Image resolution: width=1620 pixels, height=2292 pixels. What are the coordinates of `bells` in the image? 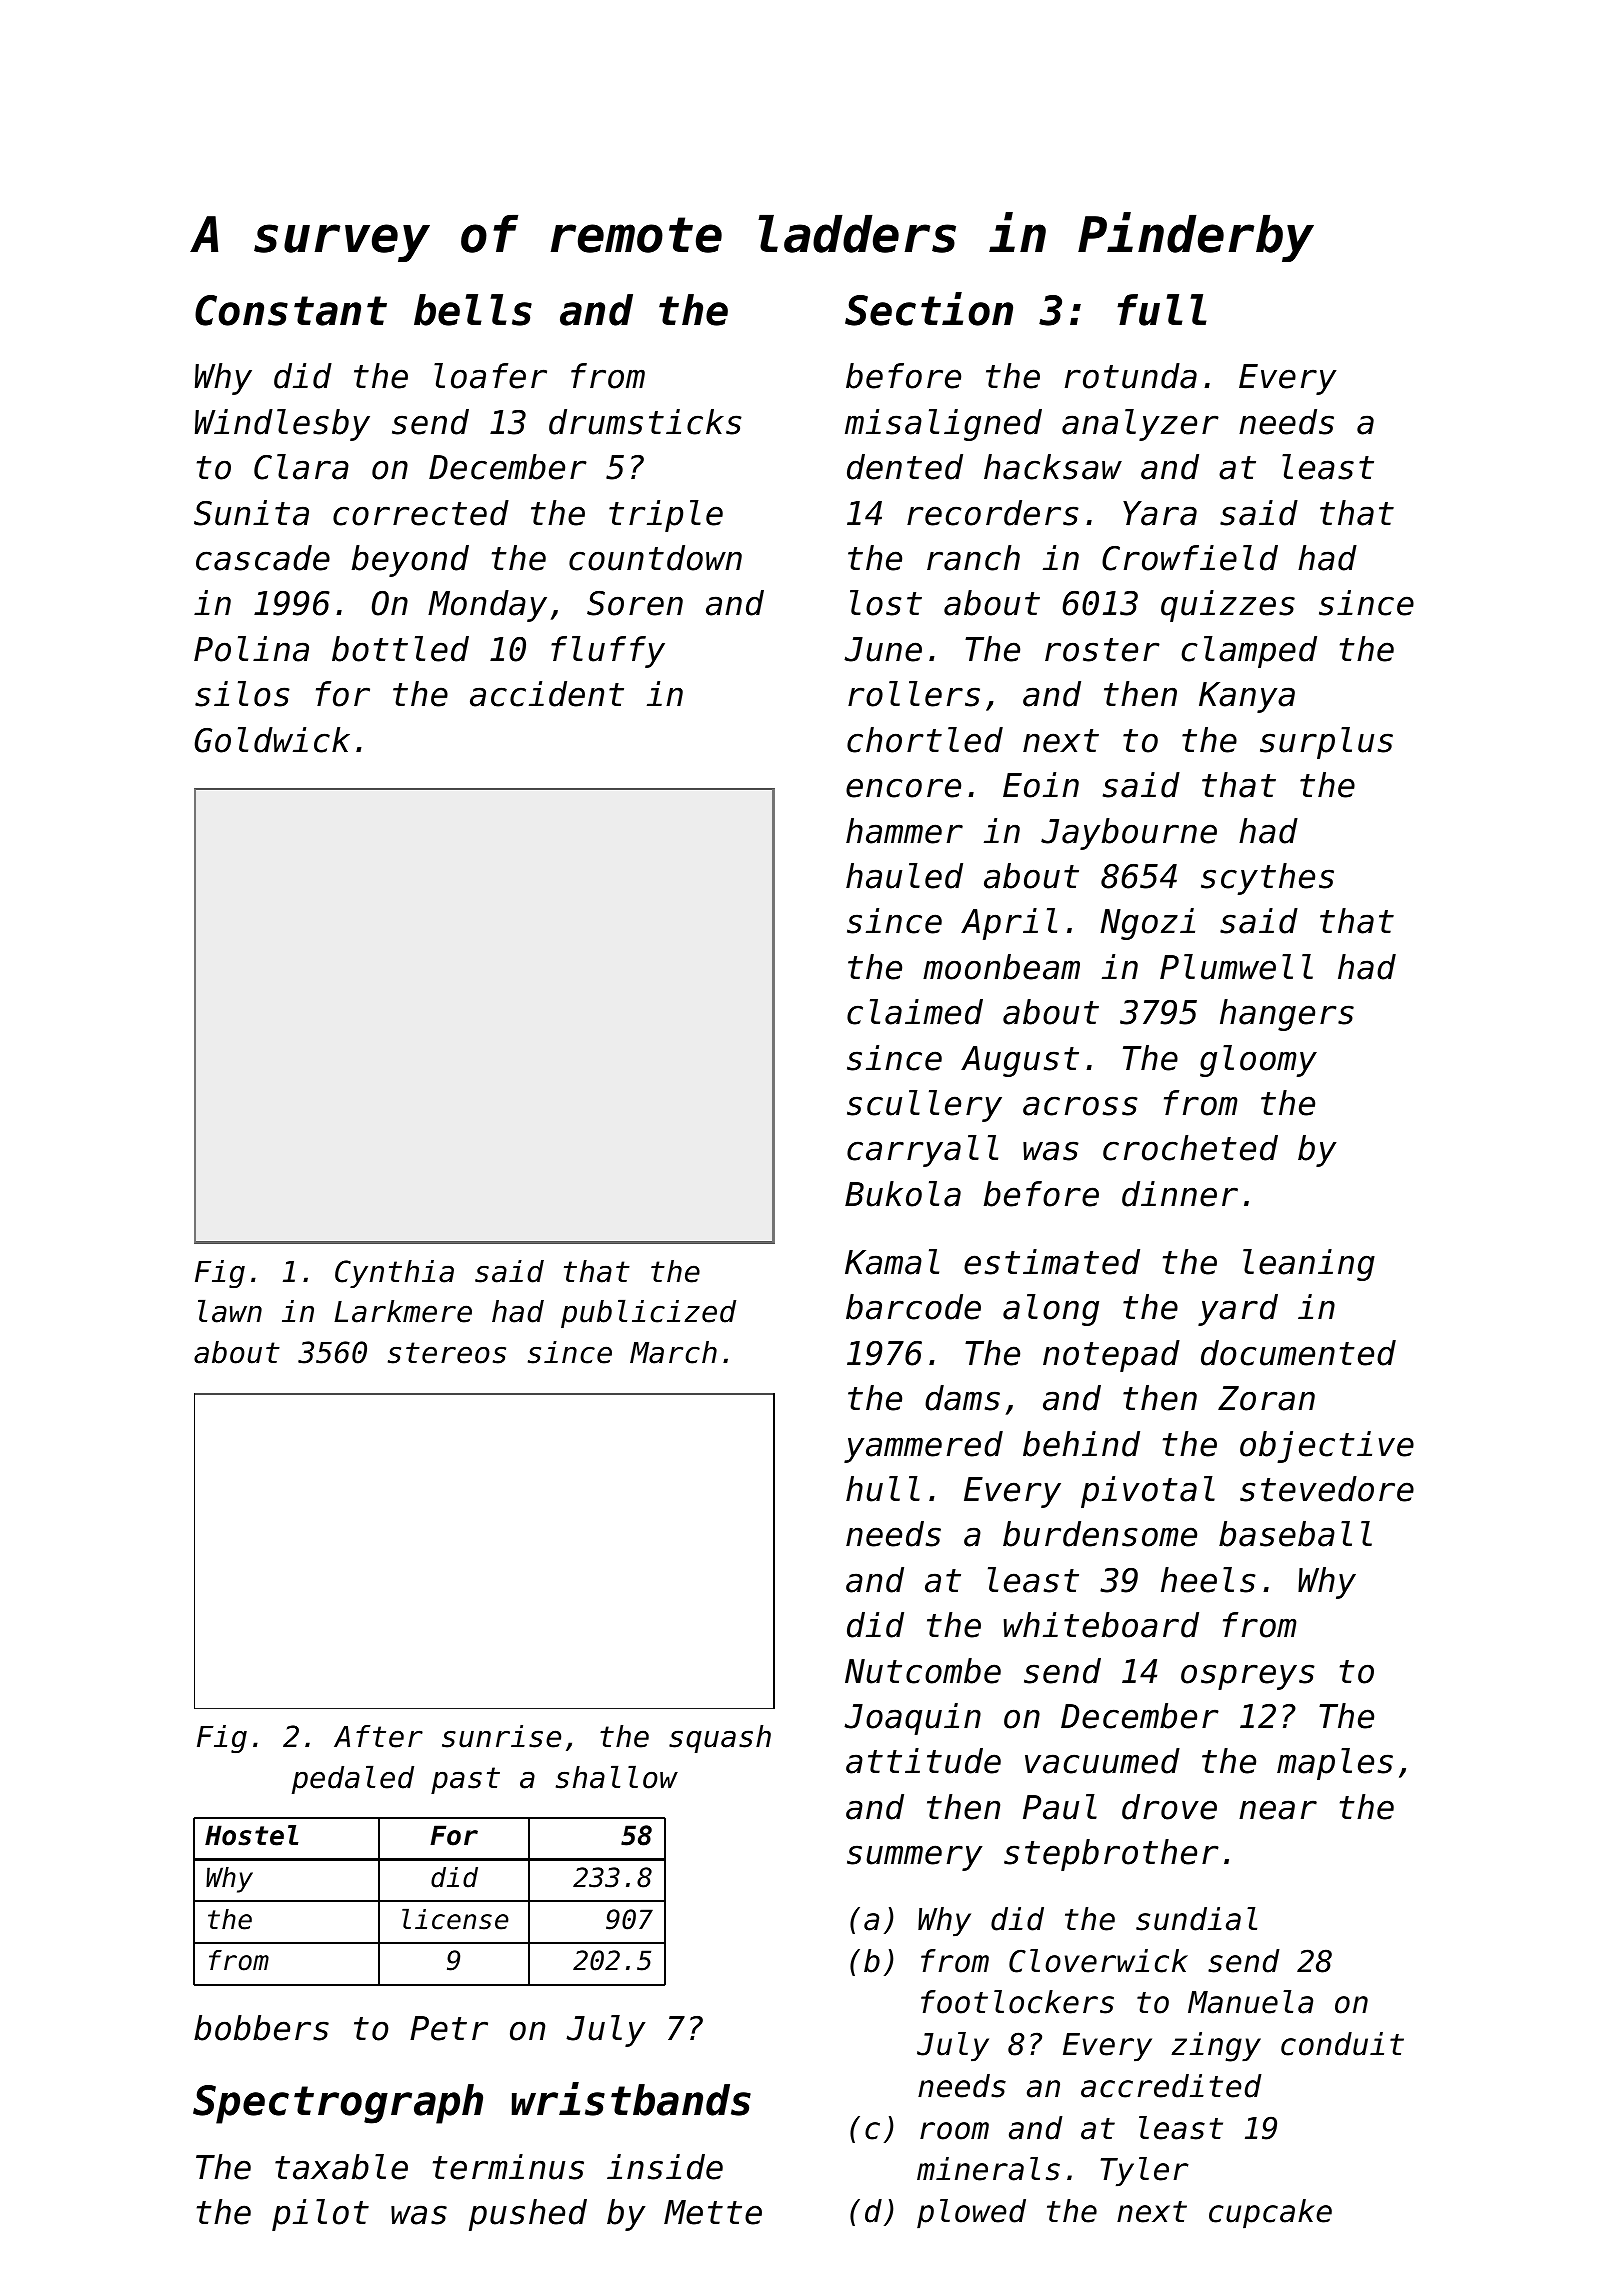 It's located at (473, 310).
